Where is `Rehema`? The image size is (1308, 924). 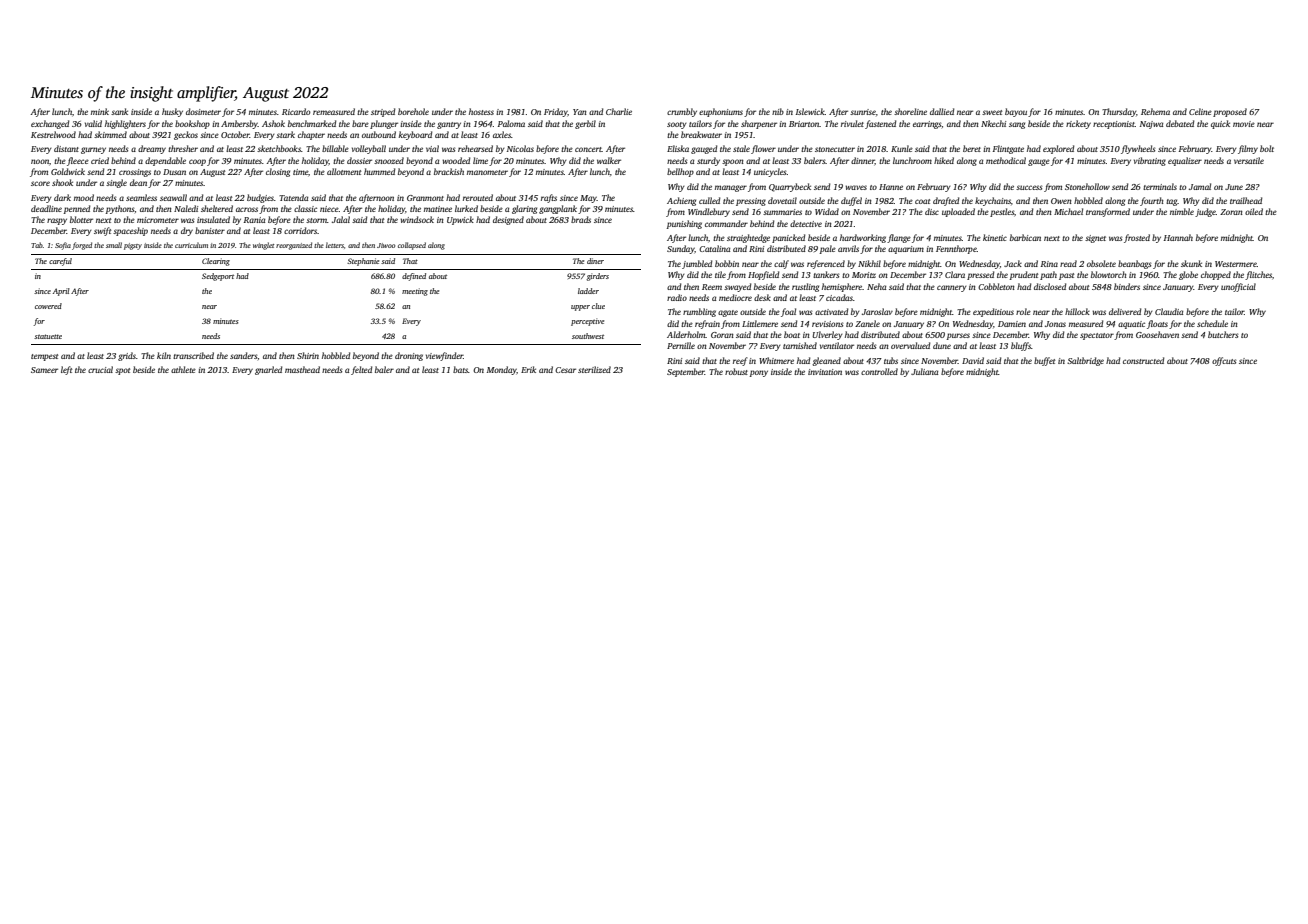
Rehema is located at coordinates (1155, 111).
